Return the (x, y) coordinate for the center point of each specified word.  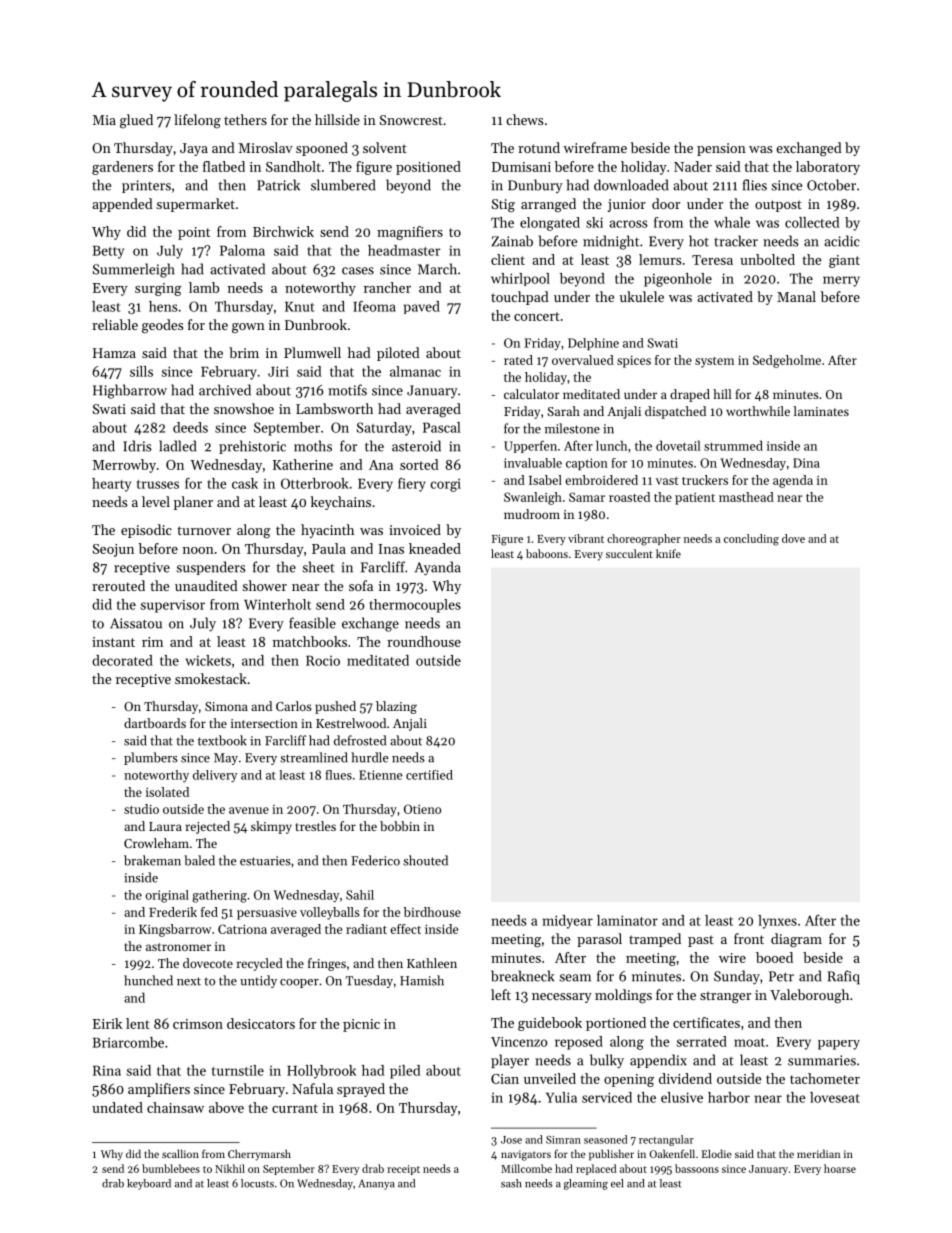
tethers (245, 119)
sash (511, 1183)
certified (429, 775)
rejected (208, 827)
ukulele (642, 296)
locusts (257, 1183)
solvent (385, 147)
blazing (396, 707)
